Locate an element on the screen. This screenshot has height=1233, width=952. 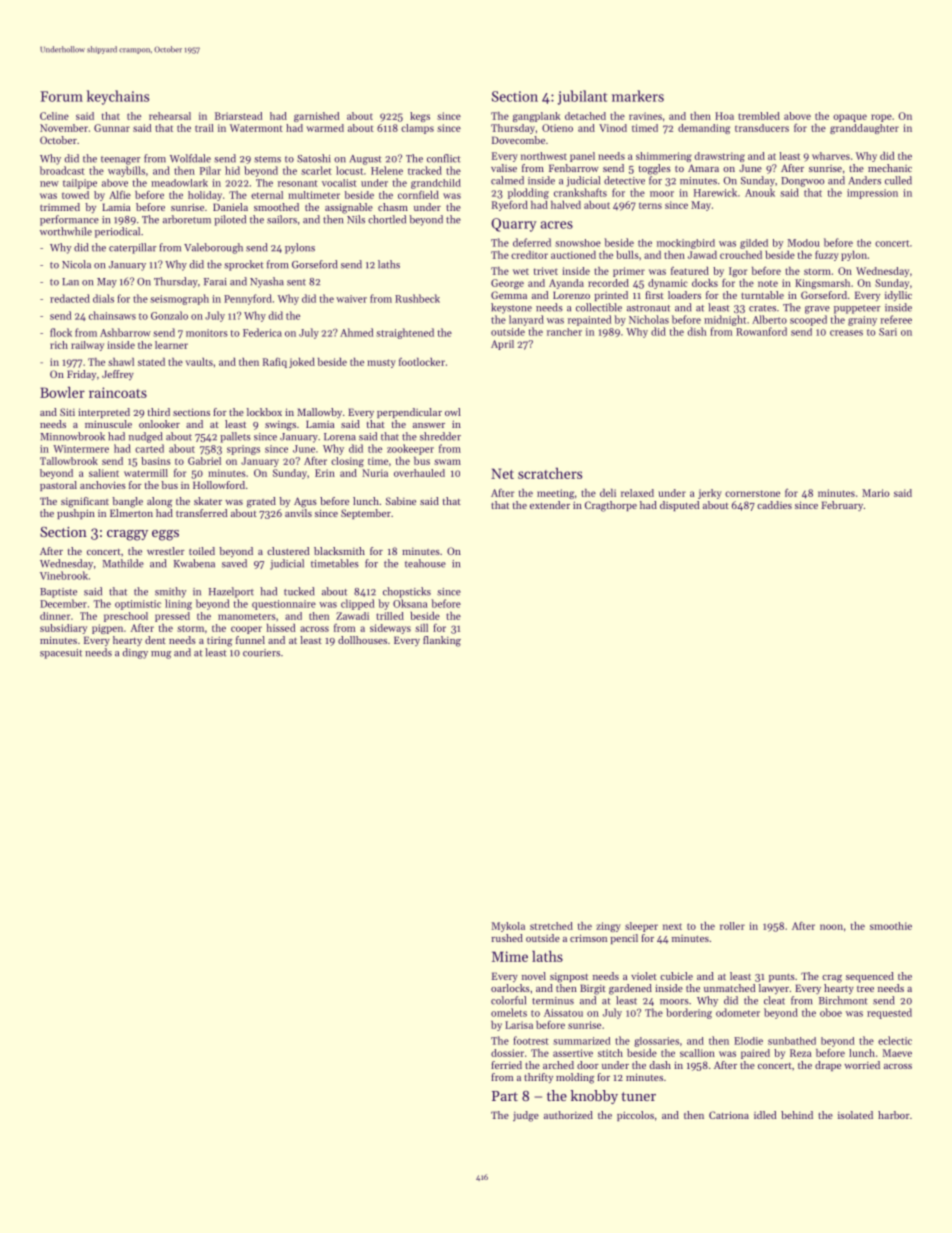
caddies is located at coordinates (774, 505).
